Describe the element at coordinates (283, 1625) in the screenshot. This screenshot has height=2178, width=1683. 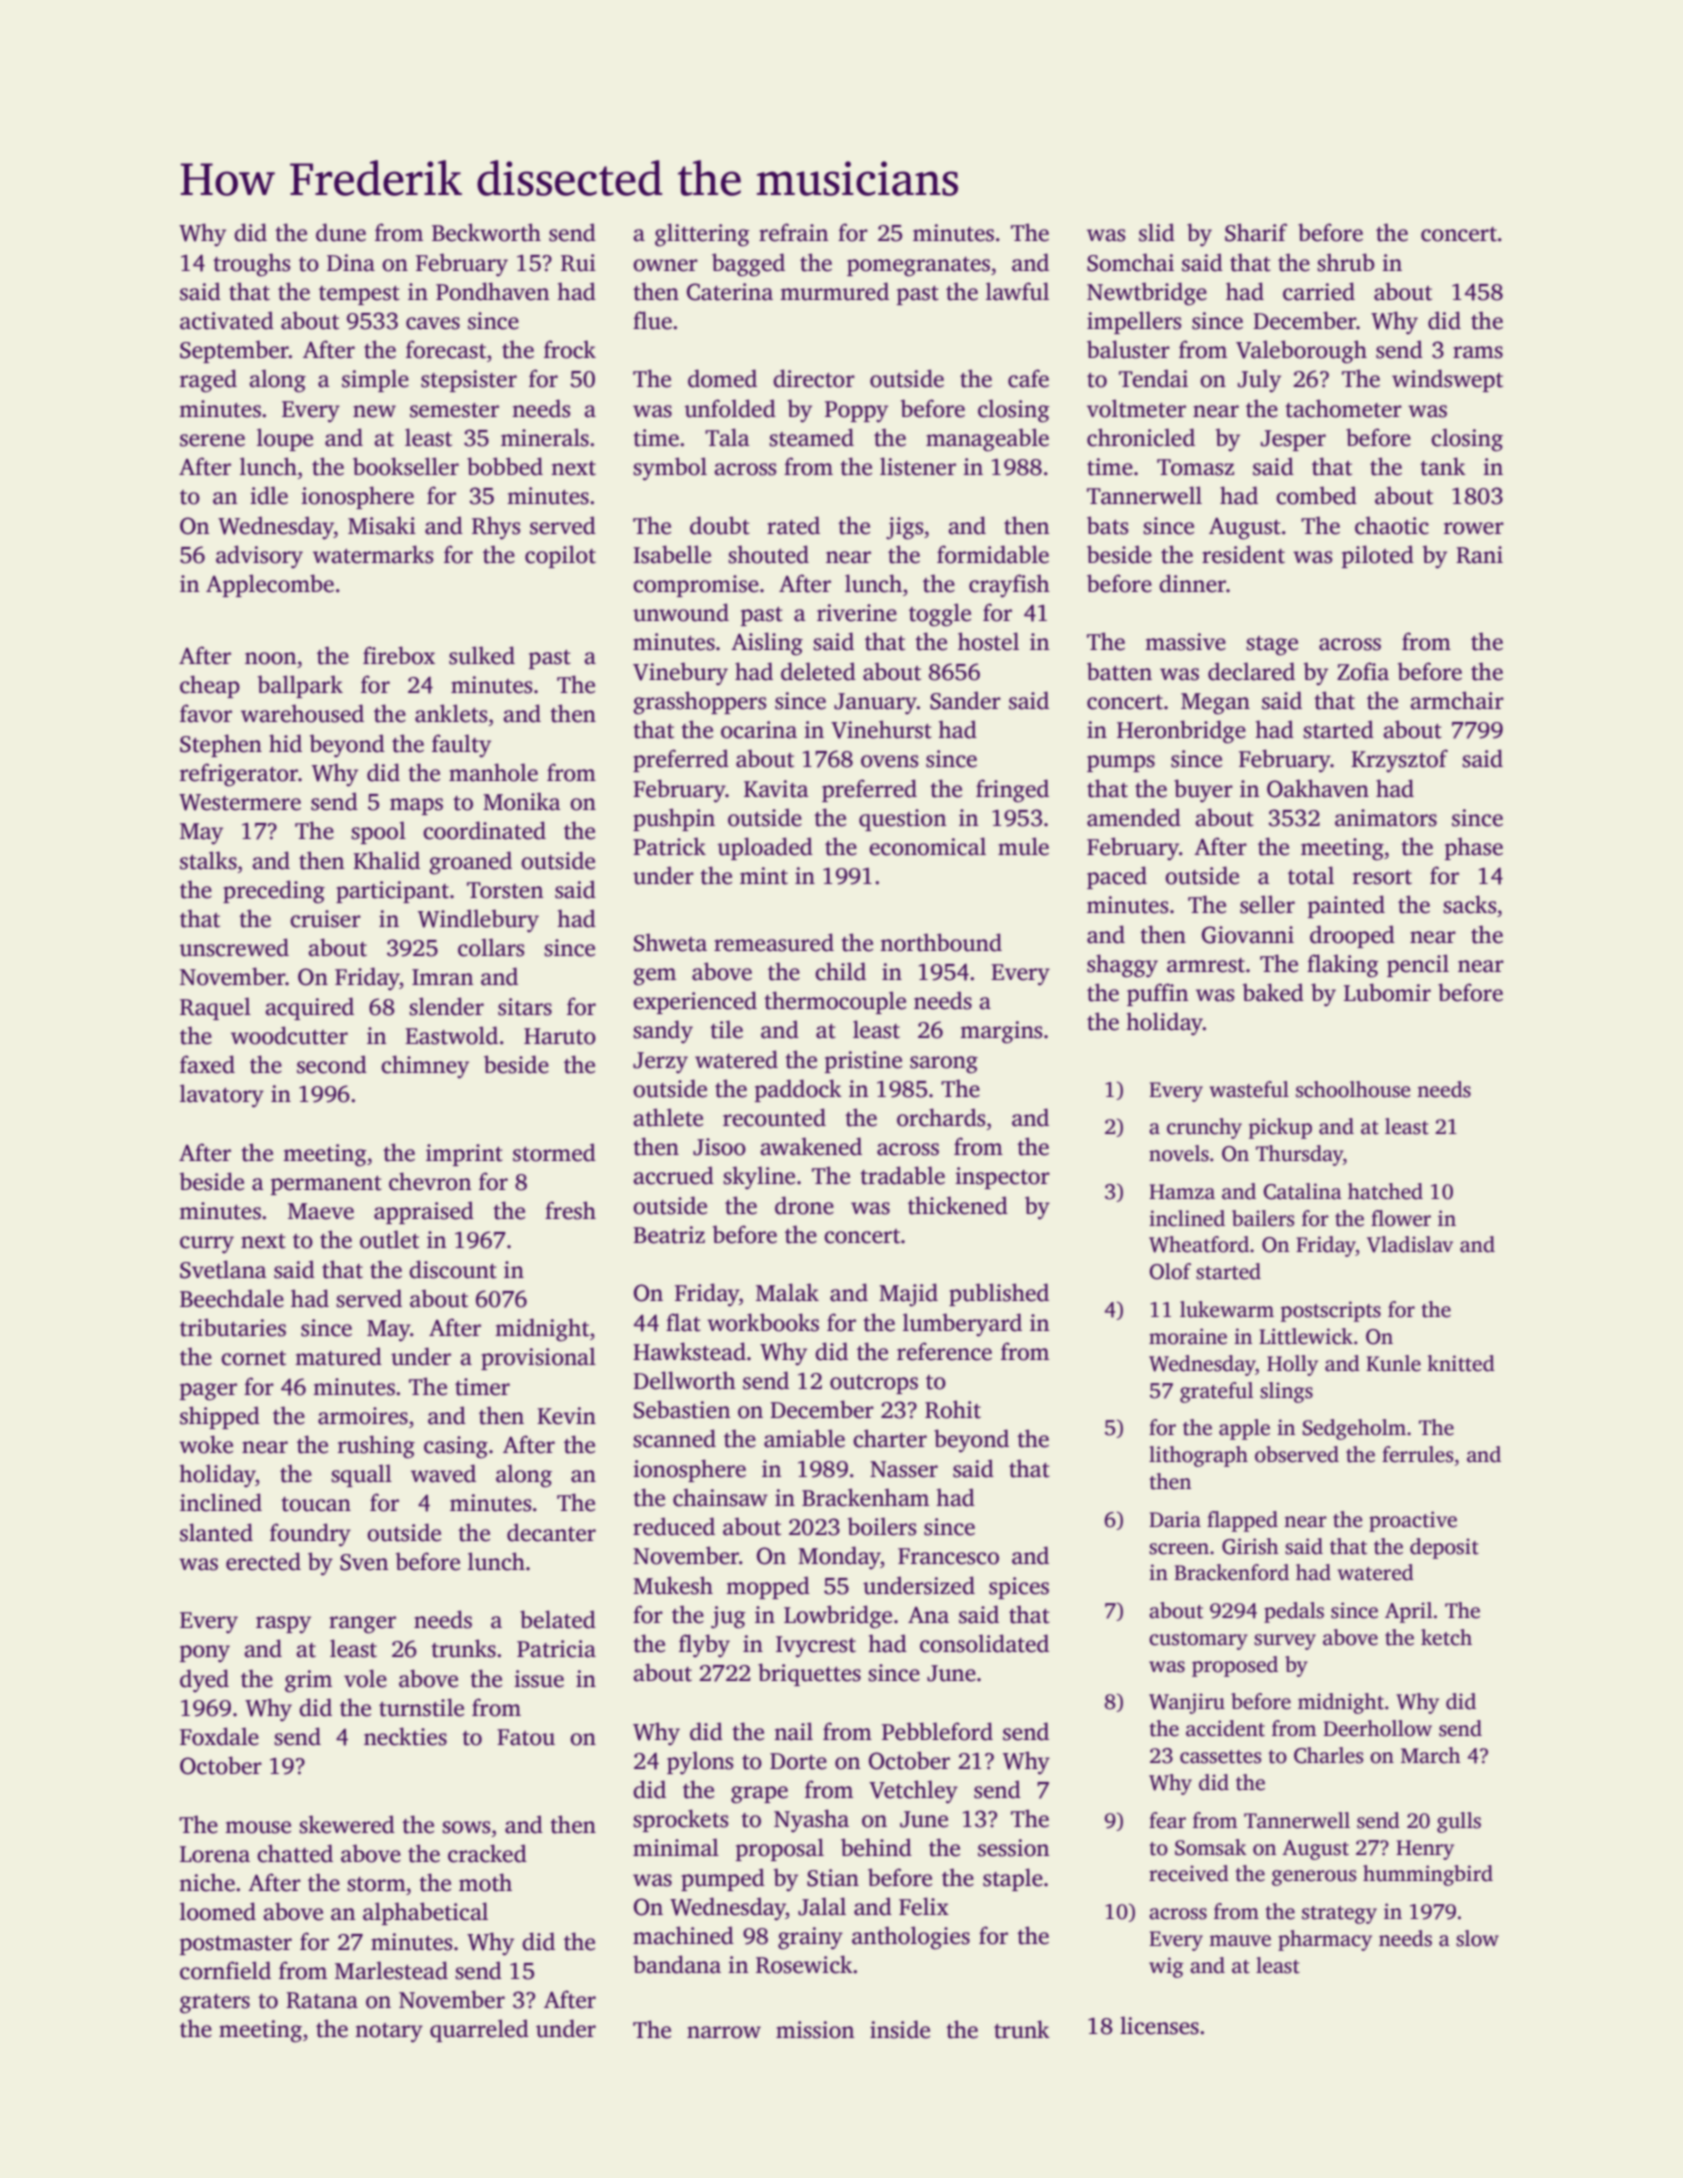
I see `raspy` at that location.
